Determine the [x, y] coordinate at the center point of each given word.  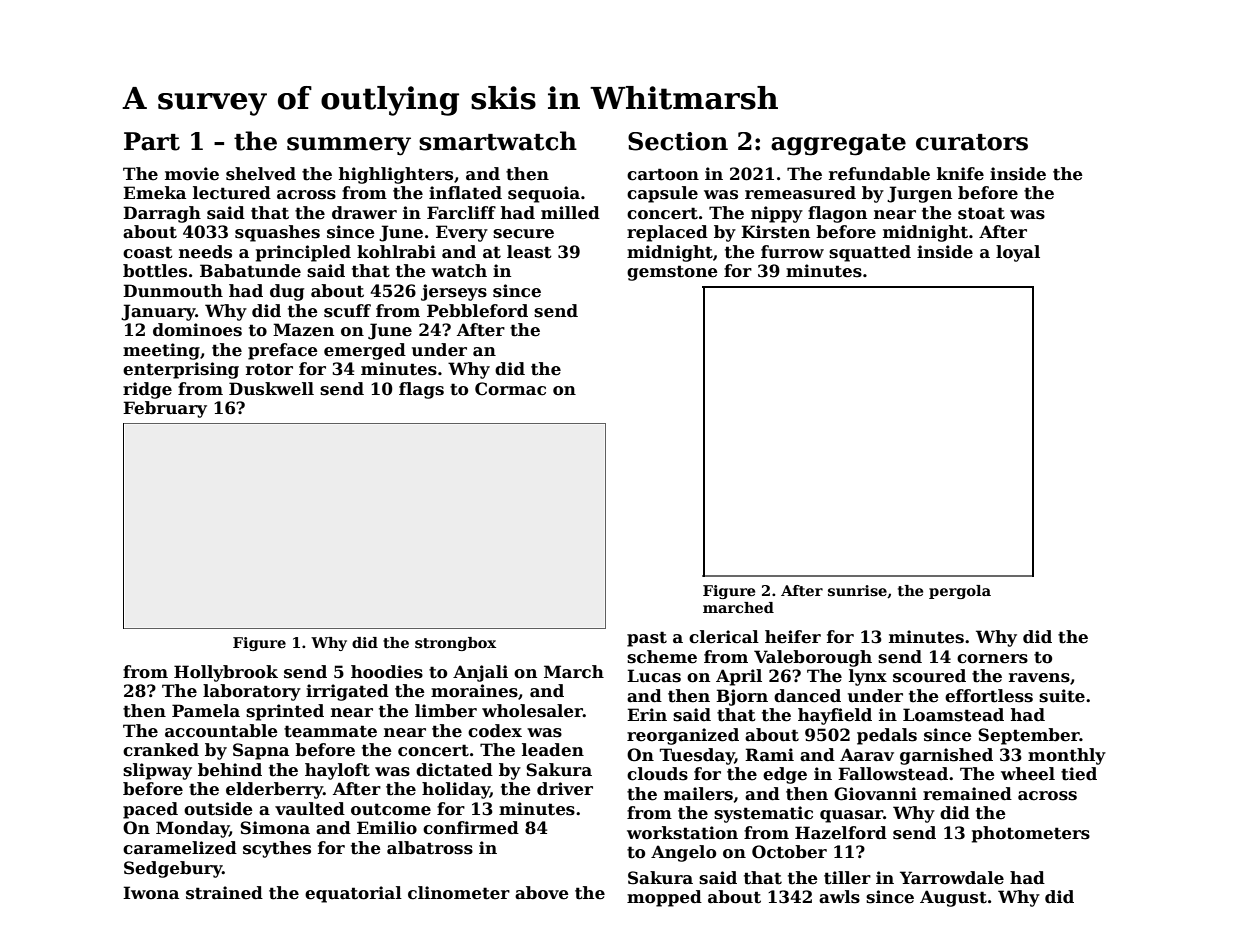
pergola [960, 592]
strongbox [455, 644]
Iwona [151, 893]
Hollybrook [226, 673]
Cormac [510, 389]
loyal [1018, 253]
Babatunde [250, 271]
